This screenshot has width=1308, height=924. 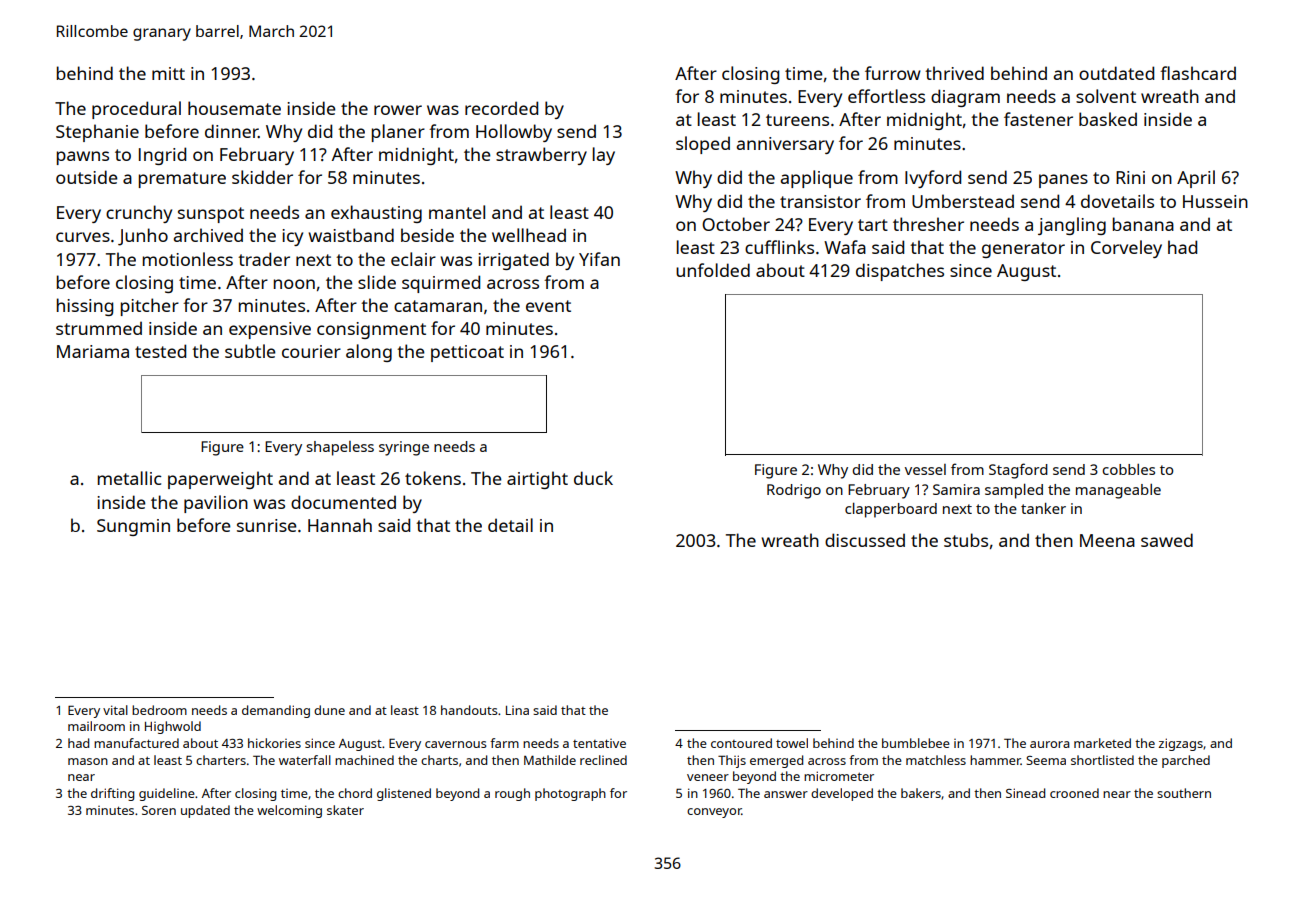 I want to click on applique, so click(x=817, y=179).
